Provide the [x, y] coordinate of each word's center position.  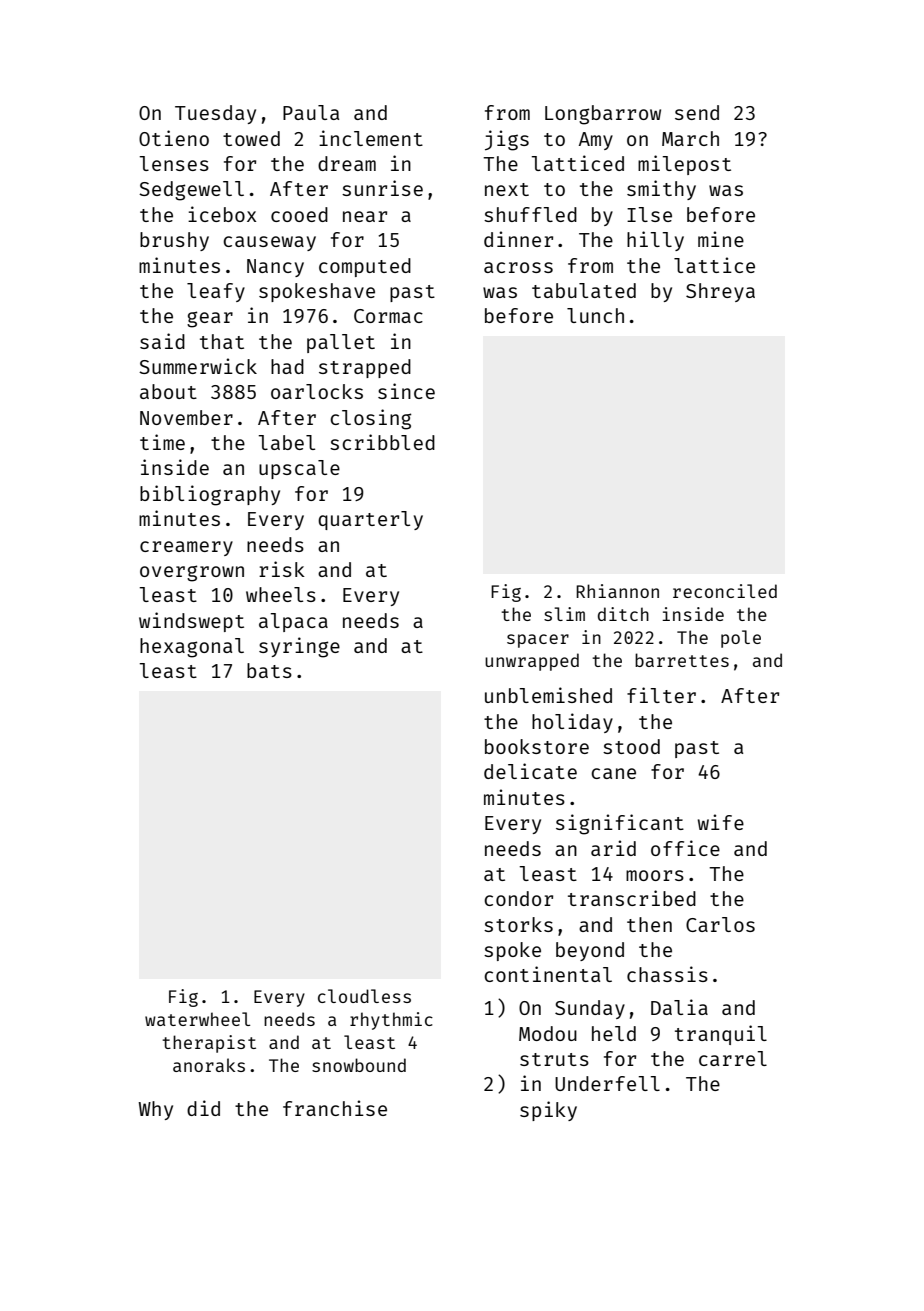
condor [518, 898]
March [690, 138]
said [162, 341]
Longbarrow [603, 115]
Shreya [720, 292]
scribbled [382, 442]
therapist [209, 1044]
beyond [590, 951]
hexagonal [192, 648]
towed [251, 138]
